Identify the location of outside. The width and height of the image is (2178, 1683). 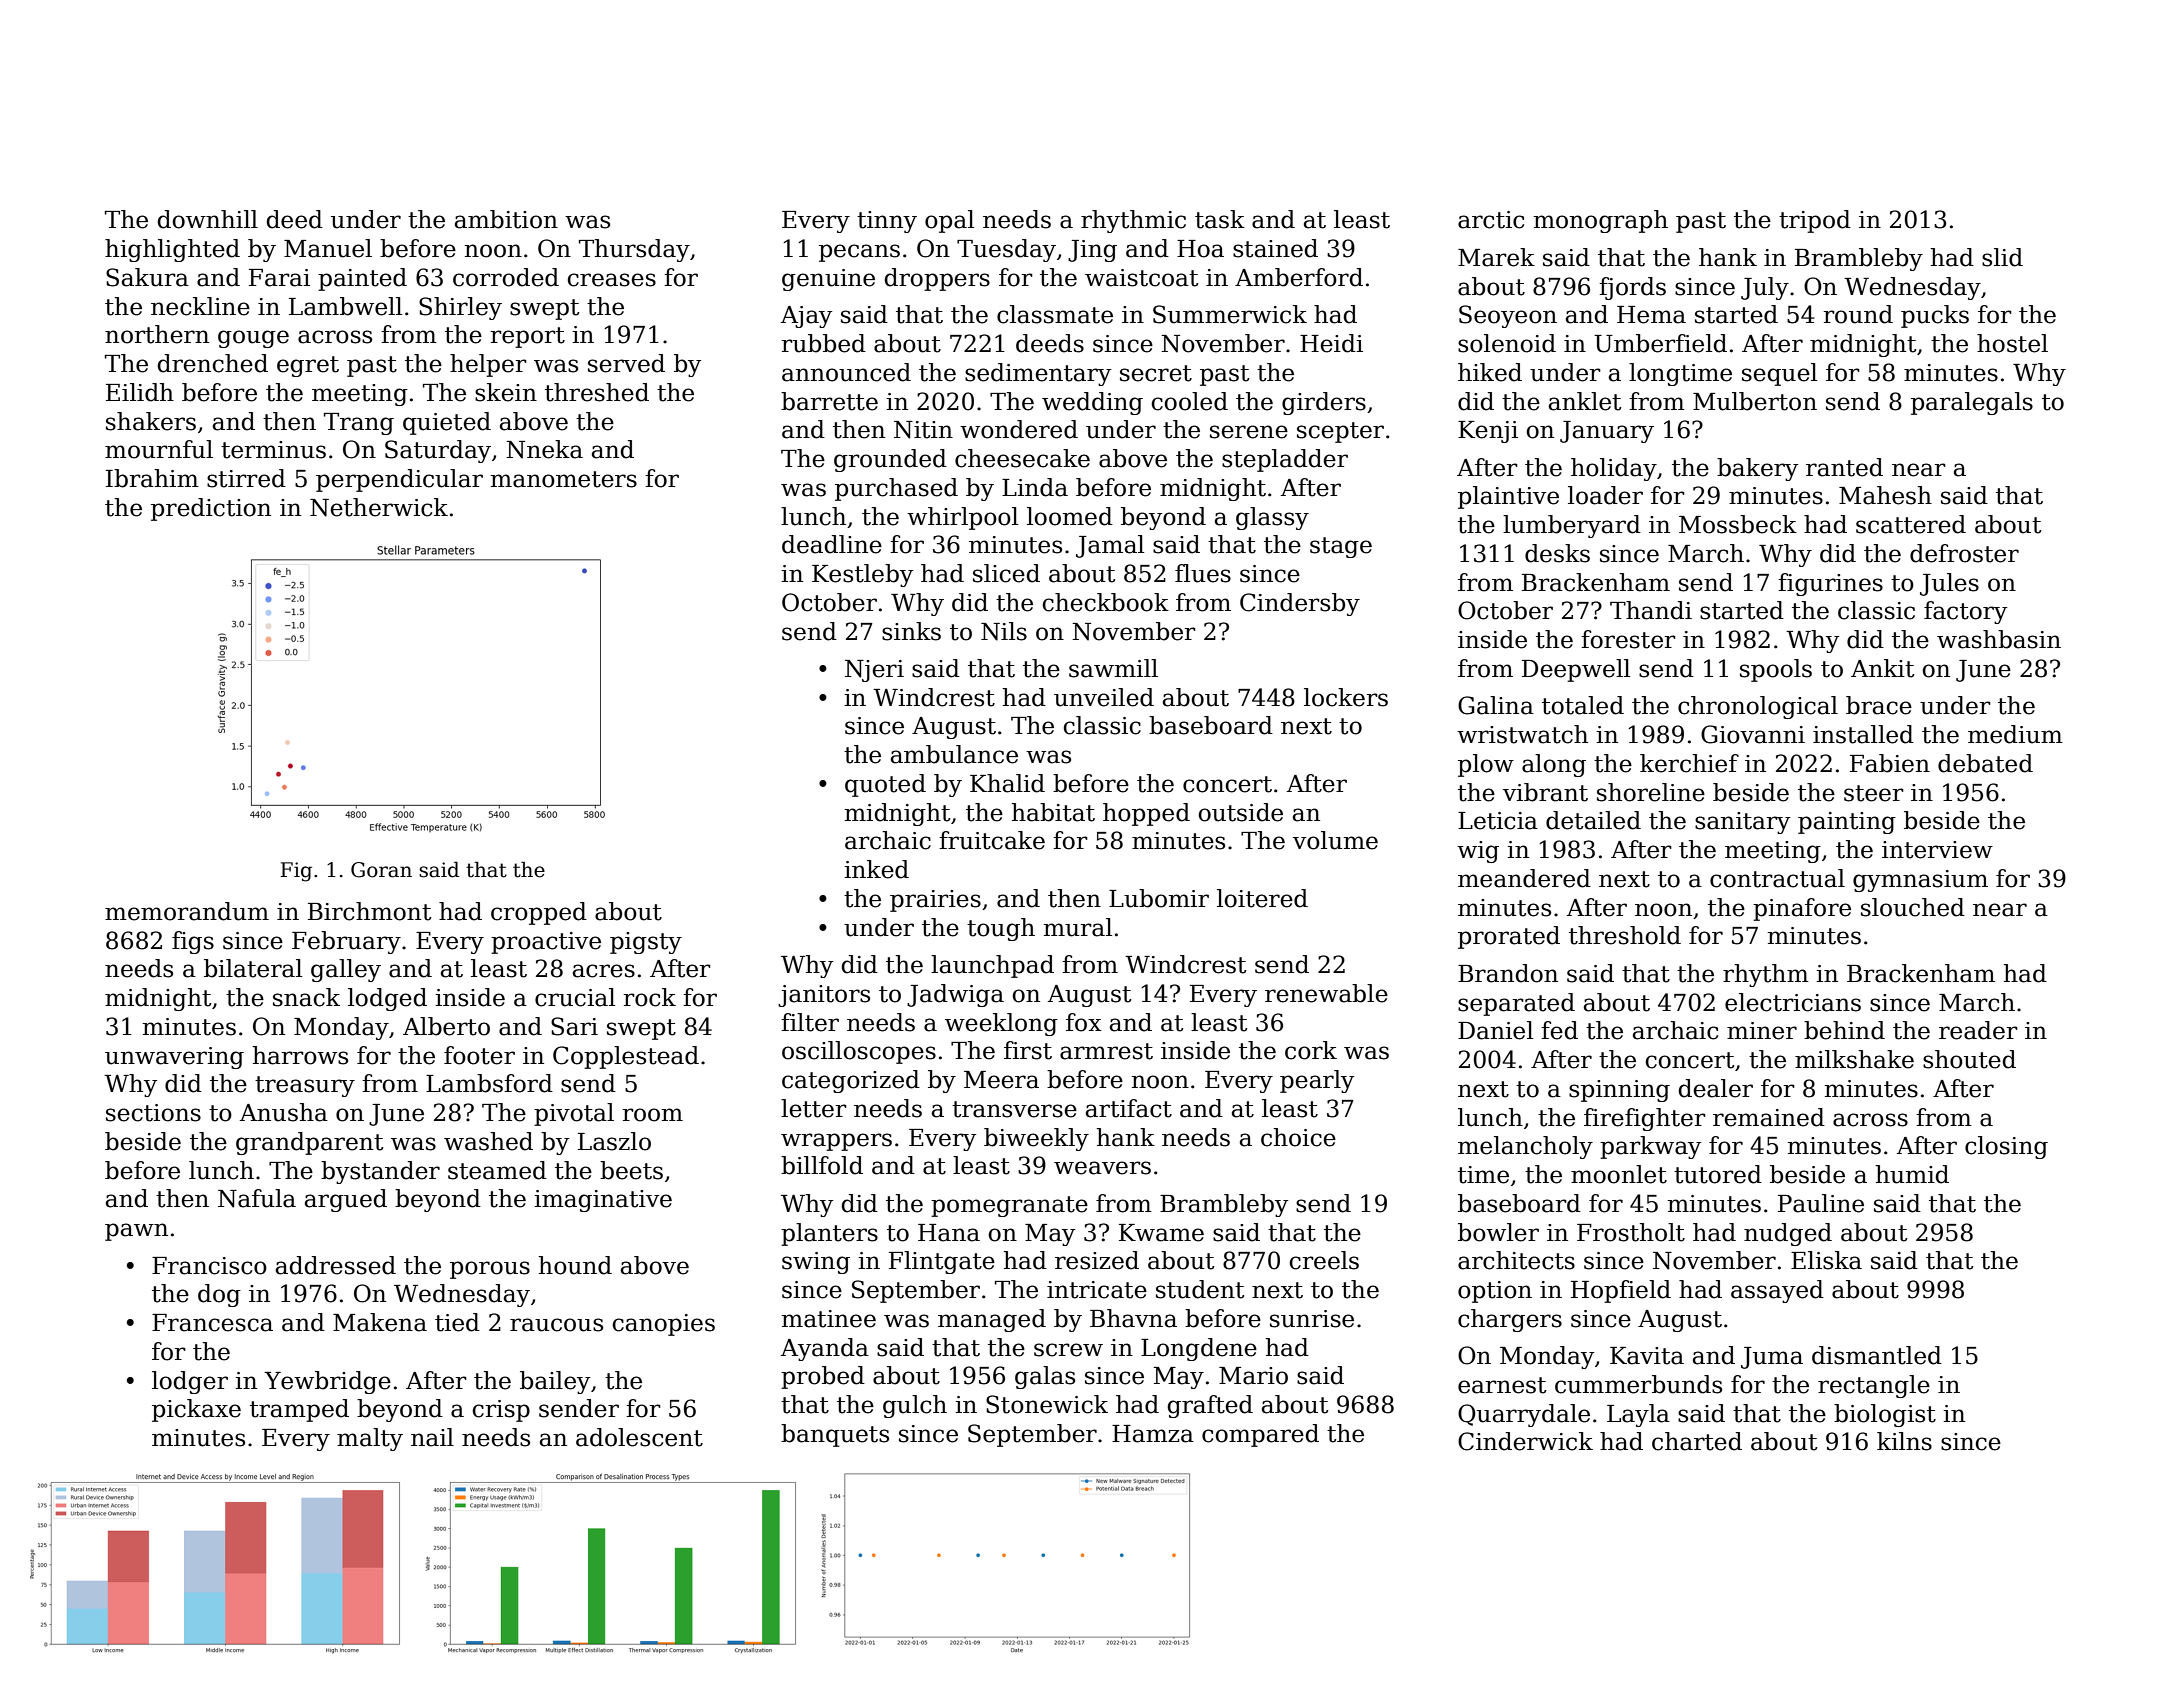
(1241, 812).
